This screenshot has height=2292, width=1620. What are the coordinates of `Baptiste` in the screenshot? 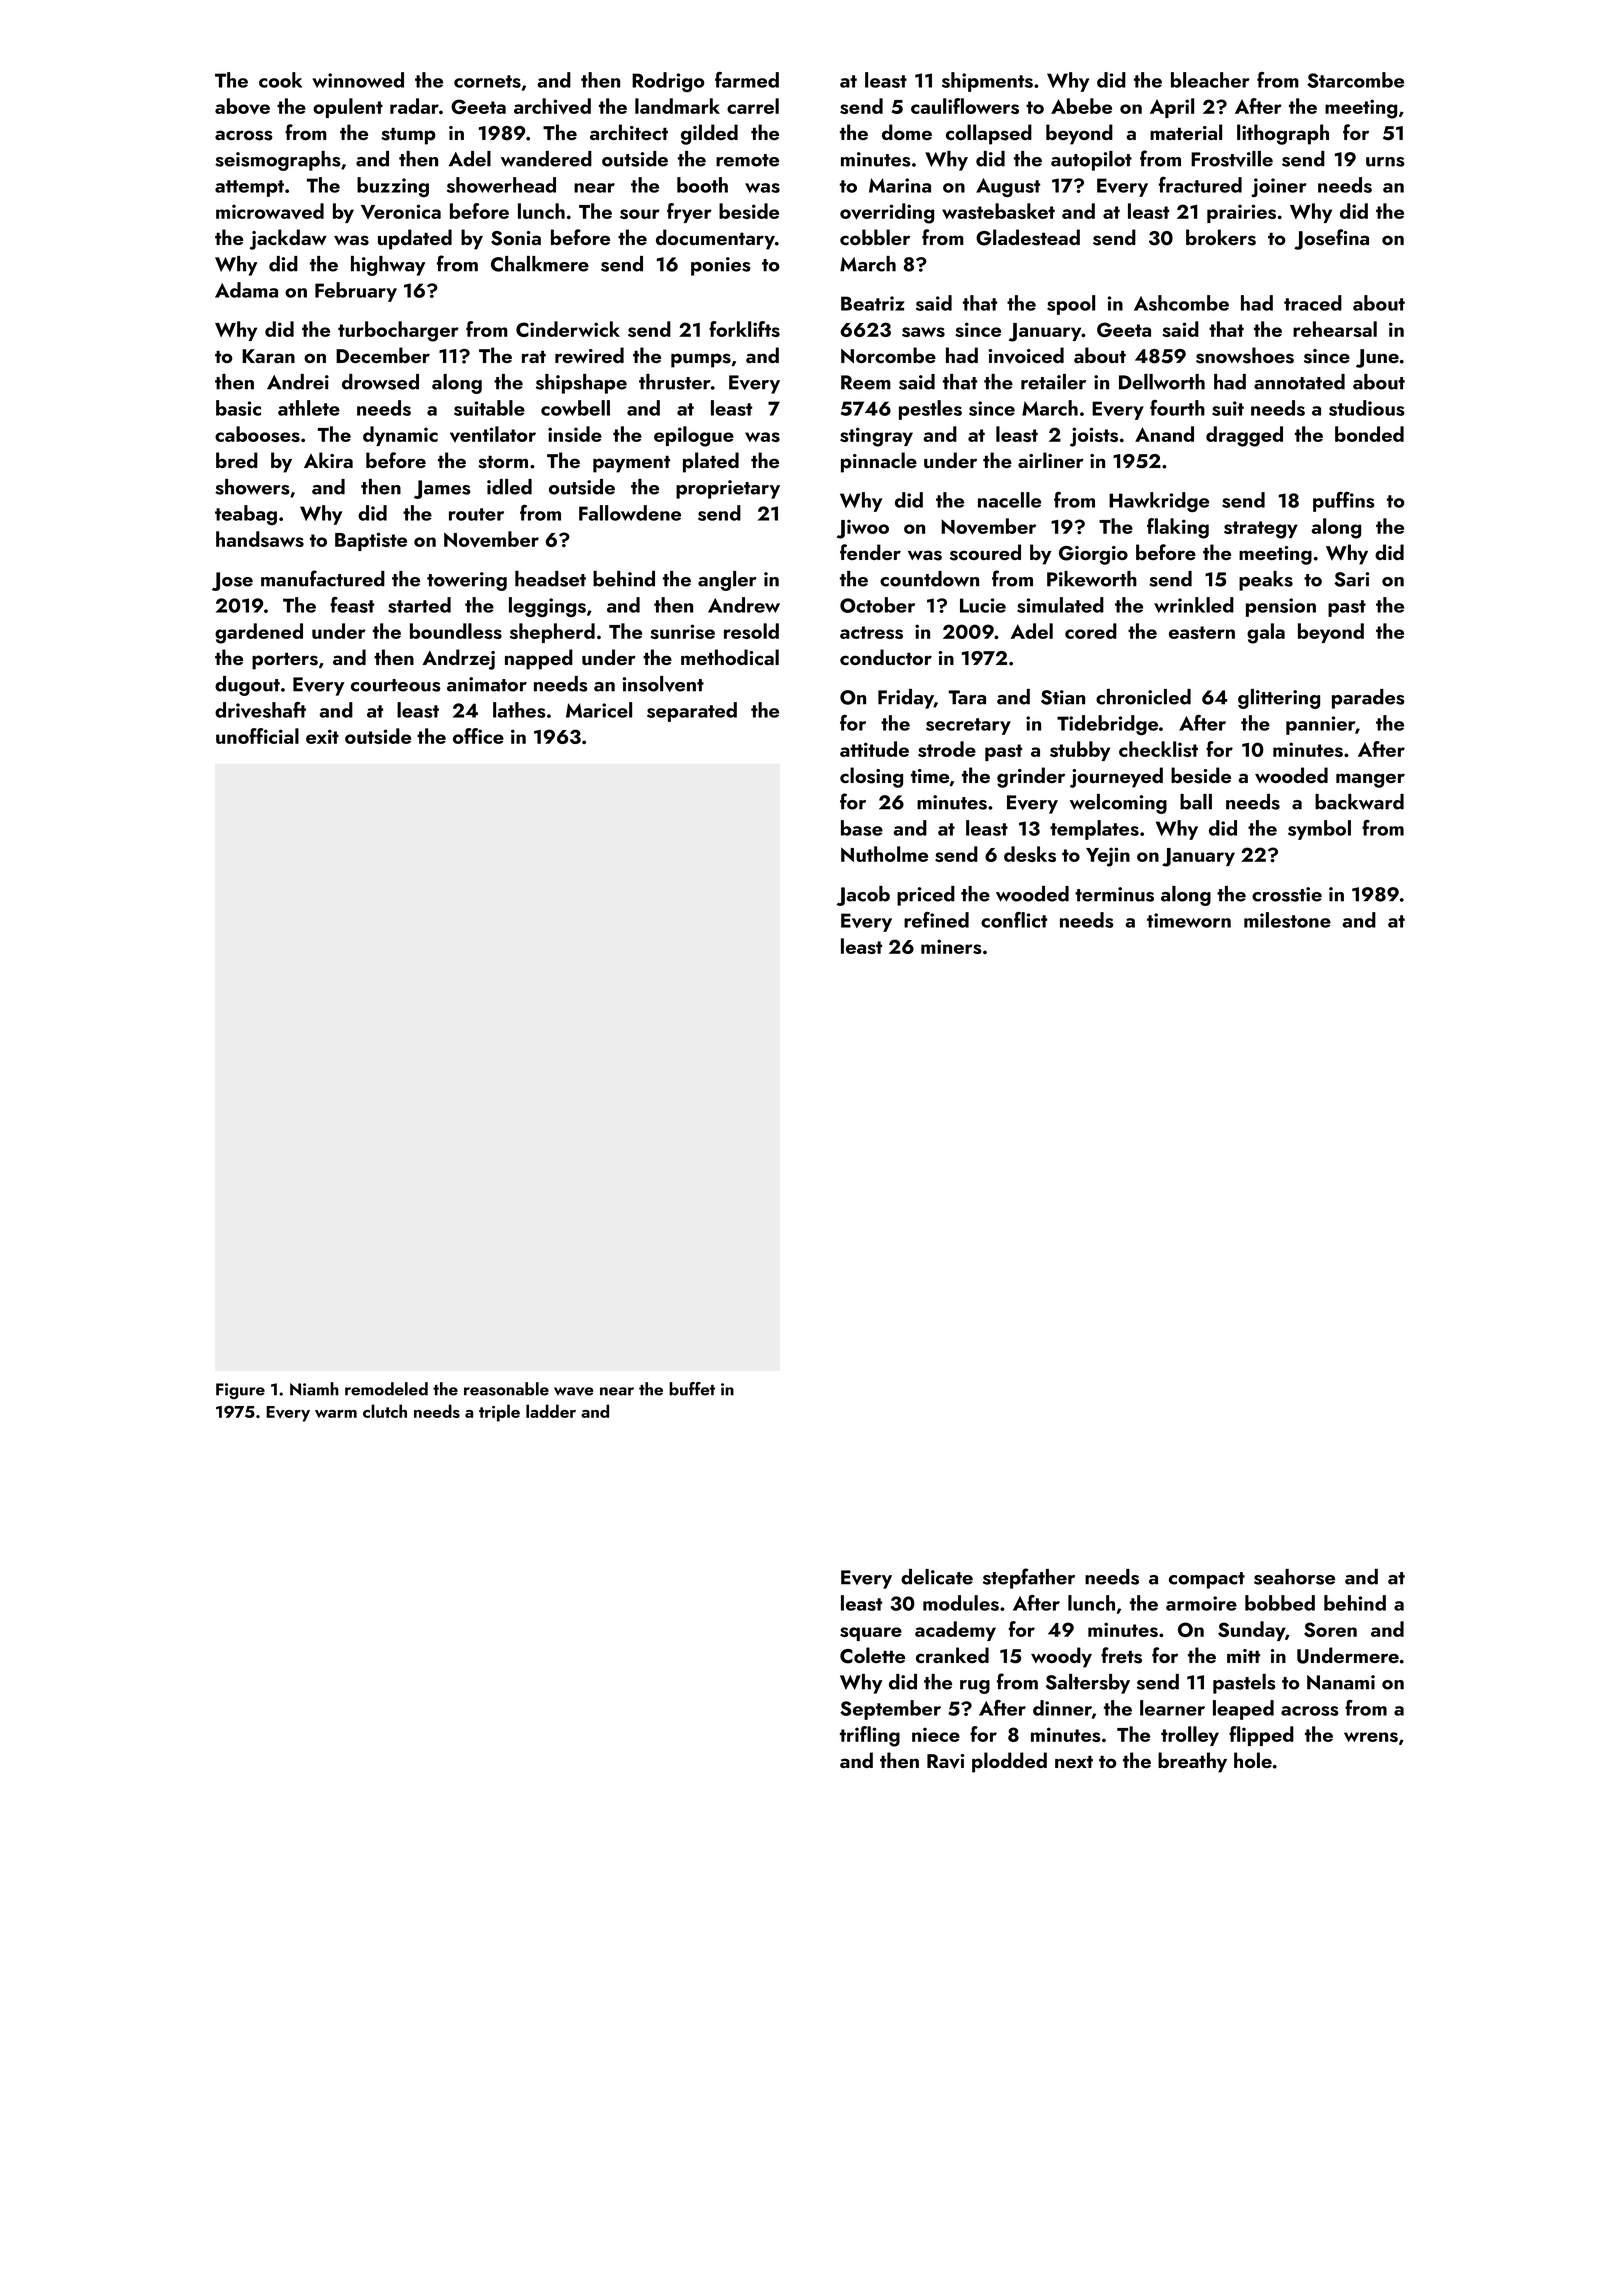 It's located at (371, 541).
